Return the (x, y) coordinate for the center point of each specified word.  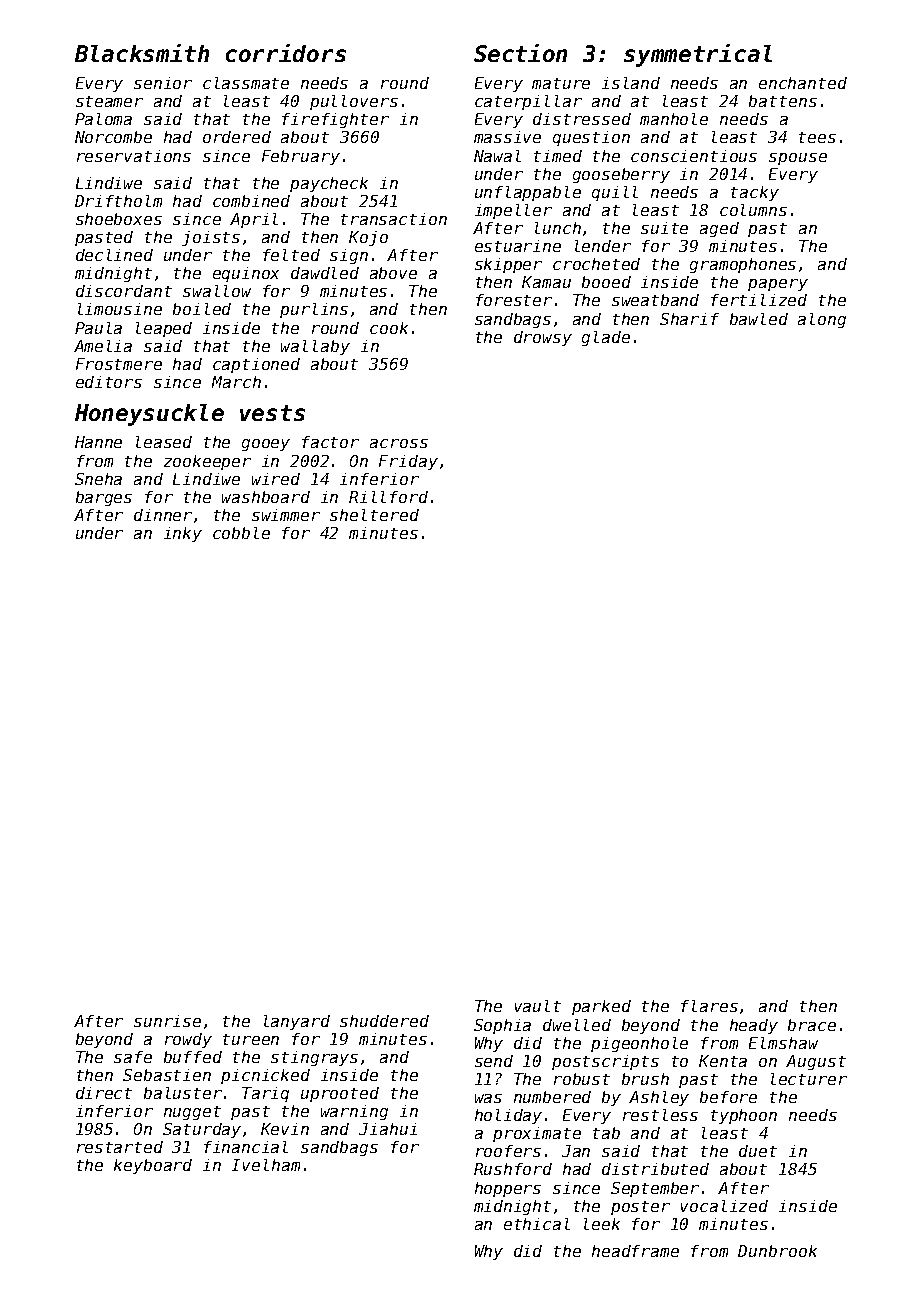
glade (606, 338)
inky (183, 534)
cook (389, 328)
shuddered (384, 1021)
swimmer (286, 515)
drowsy (543, 338)
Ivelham (266, 1165)
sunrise (167, 1021)
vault (538, 1006)
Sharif (689, 319)
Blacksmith (142, 53)
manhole (674, 119)
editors (109, 382)
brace (812, 1025)
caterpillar (528, 102)
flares (709, 1006)
